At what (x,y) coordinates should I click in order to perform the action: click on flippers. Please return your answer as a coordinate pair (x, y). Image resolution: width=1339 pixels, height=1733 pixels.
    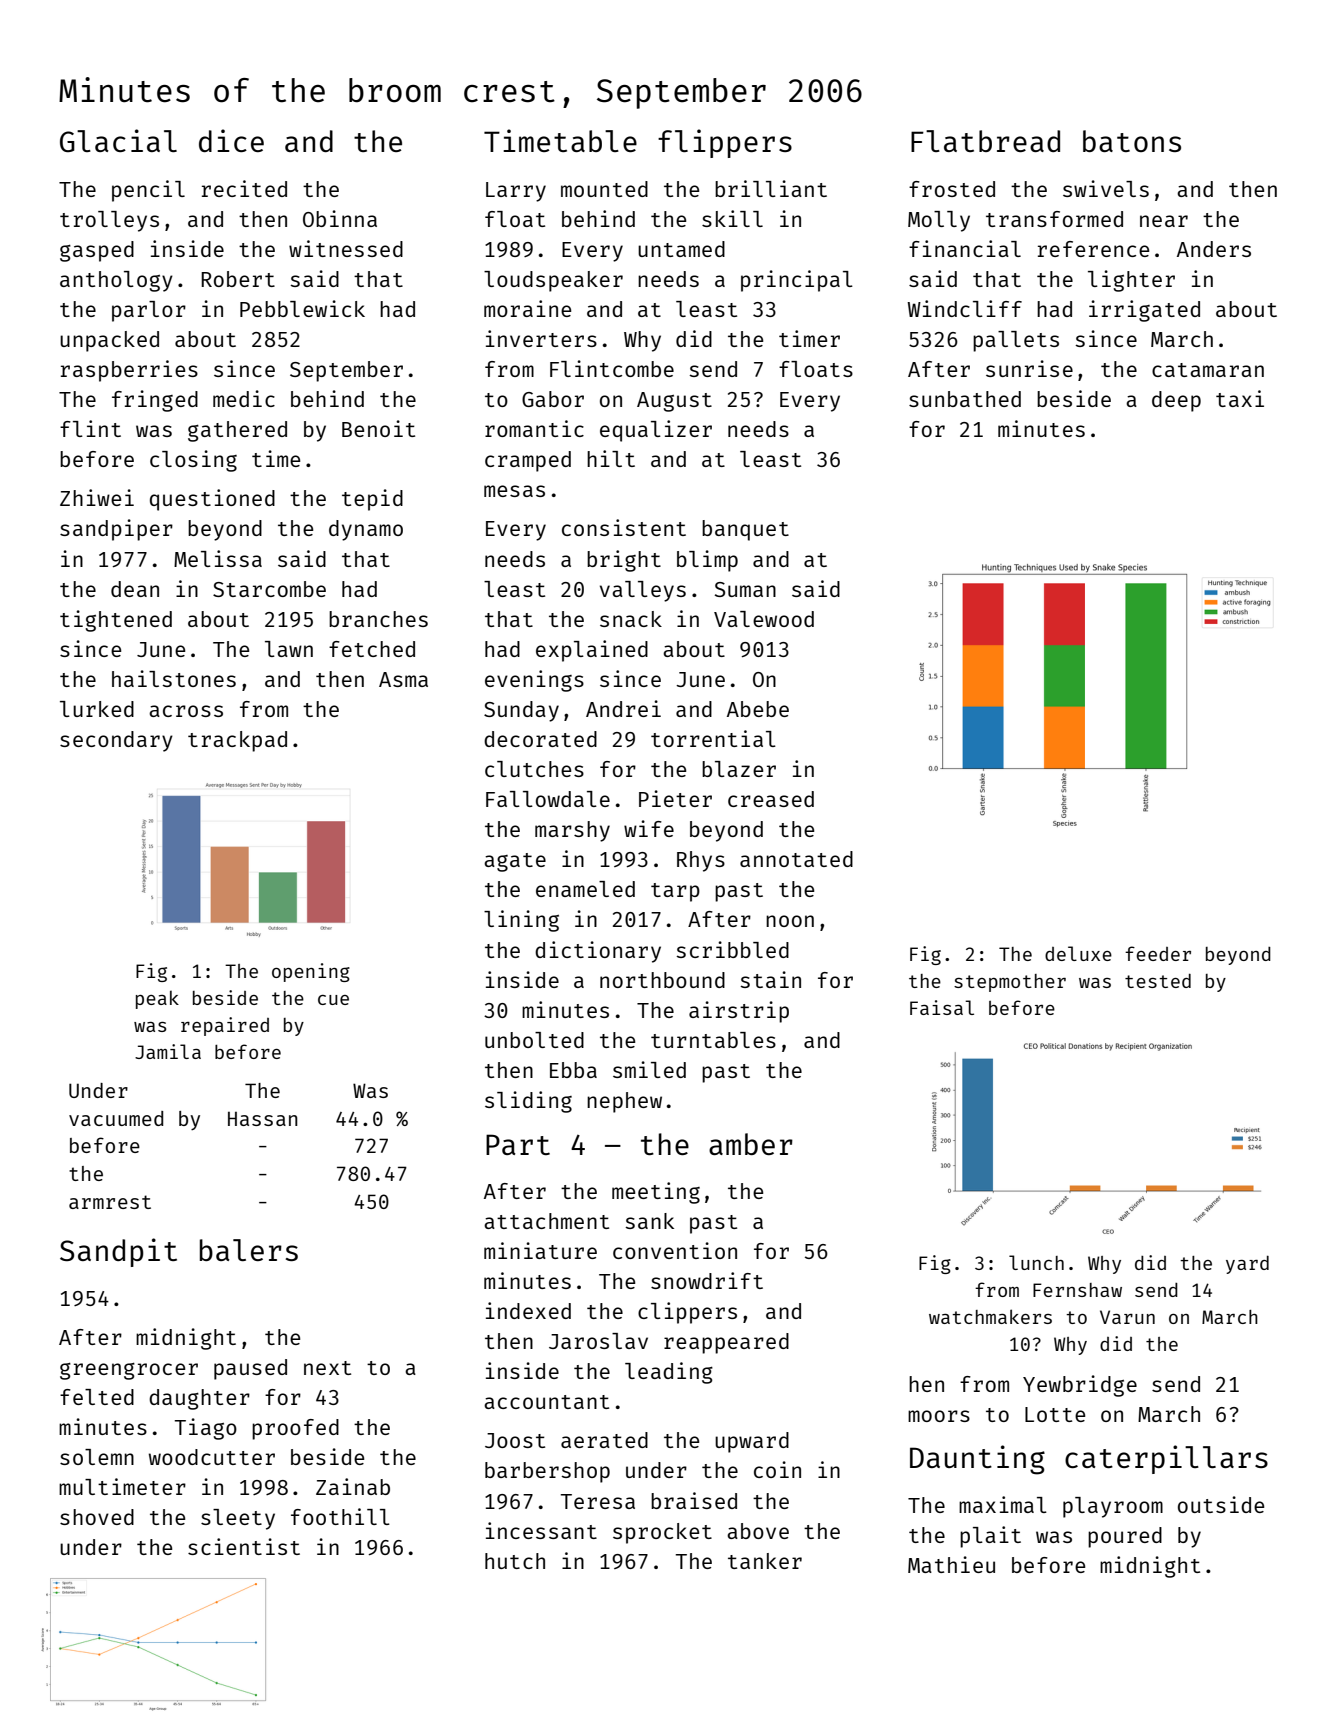
    Looking at the image, I should click on (725, 143).
